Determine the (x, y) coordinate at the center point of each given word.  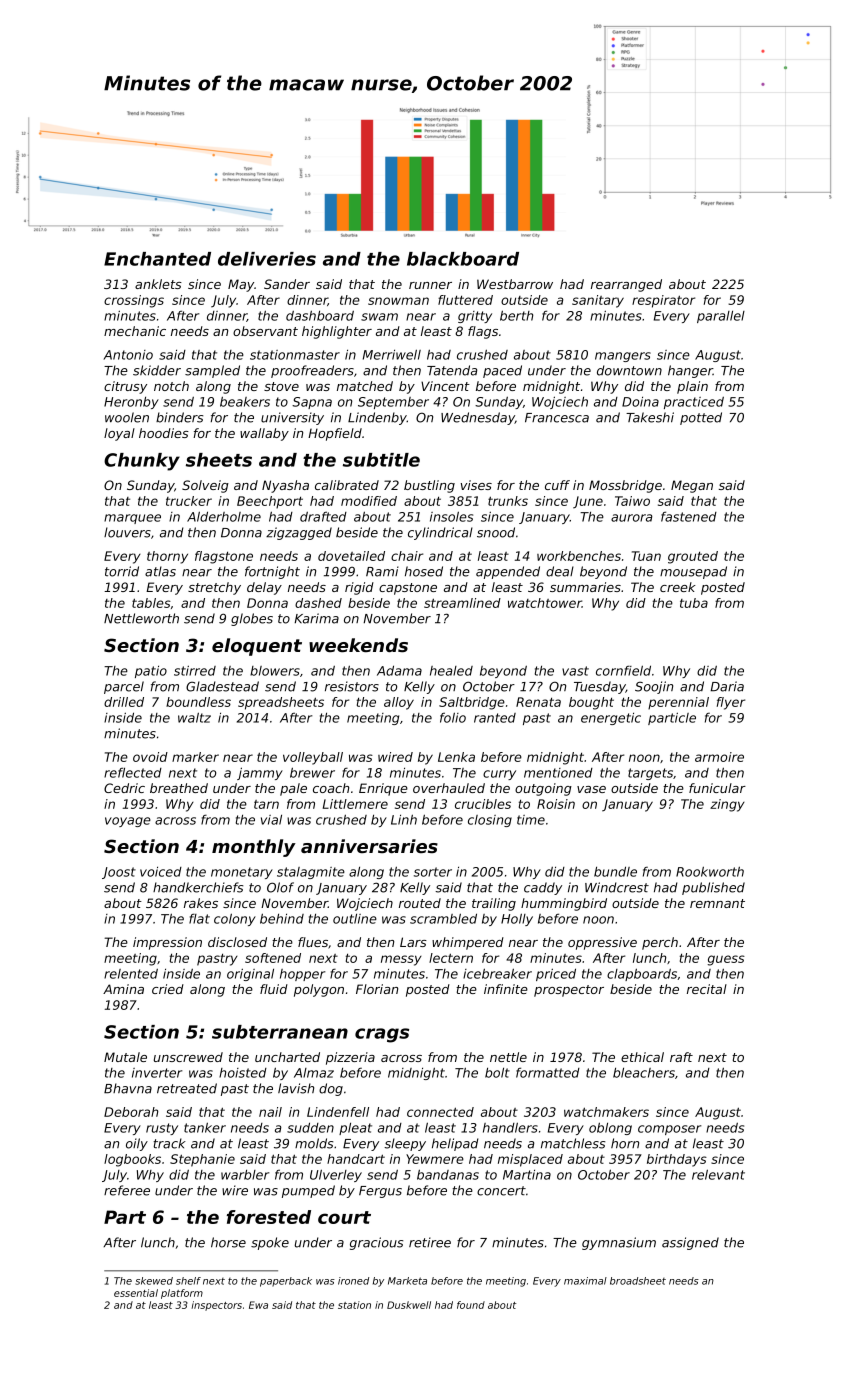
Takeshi (650, 417)
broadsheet (638, 1281)
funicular (717, 788)
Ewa (258, 1305)
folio (453, 717)
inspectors (217, 1306)
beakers (245, 401)
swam (379, 317)
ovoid (150, 757)
